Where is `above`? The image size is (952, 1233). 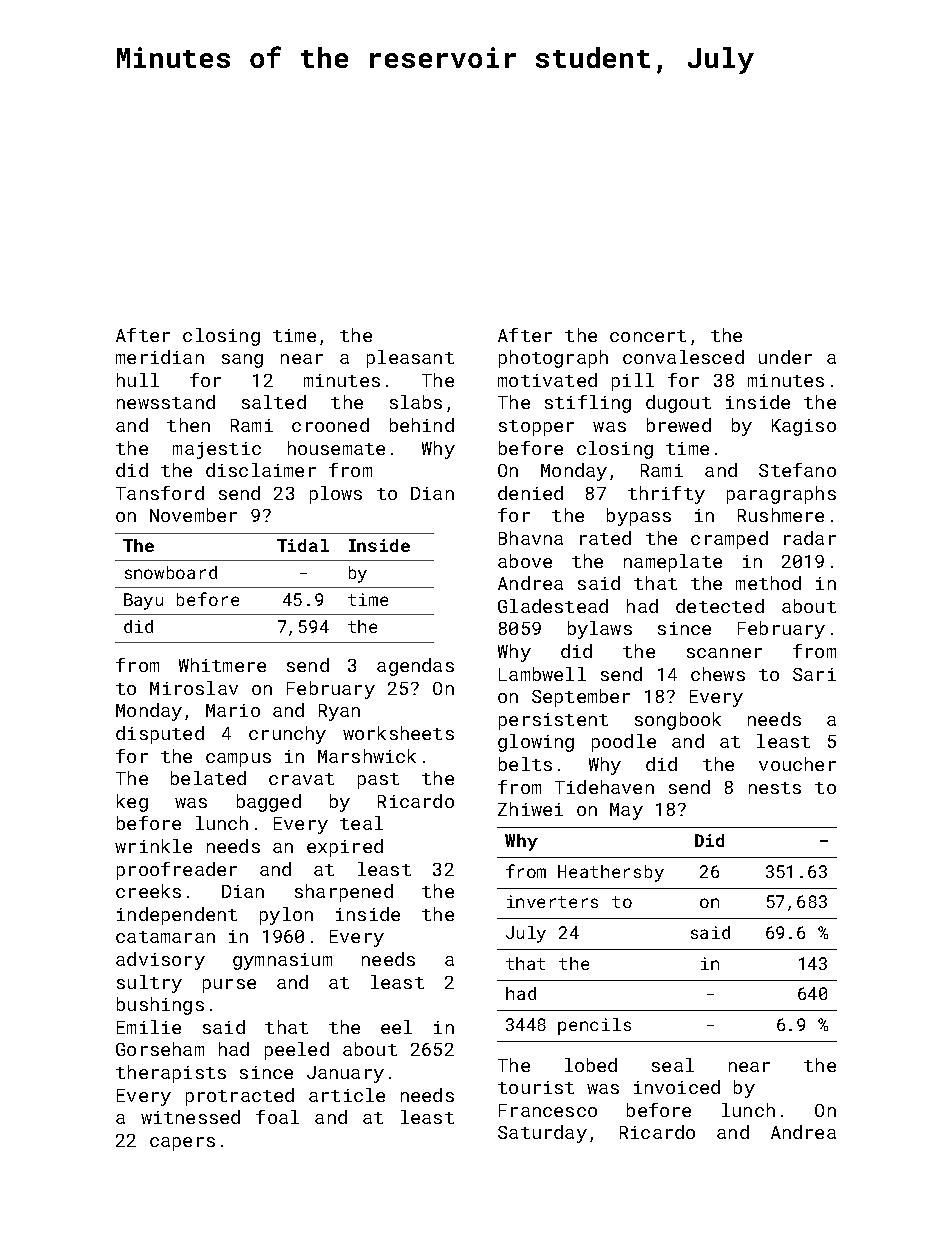 above is located at coordinates (525, 561).
